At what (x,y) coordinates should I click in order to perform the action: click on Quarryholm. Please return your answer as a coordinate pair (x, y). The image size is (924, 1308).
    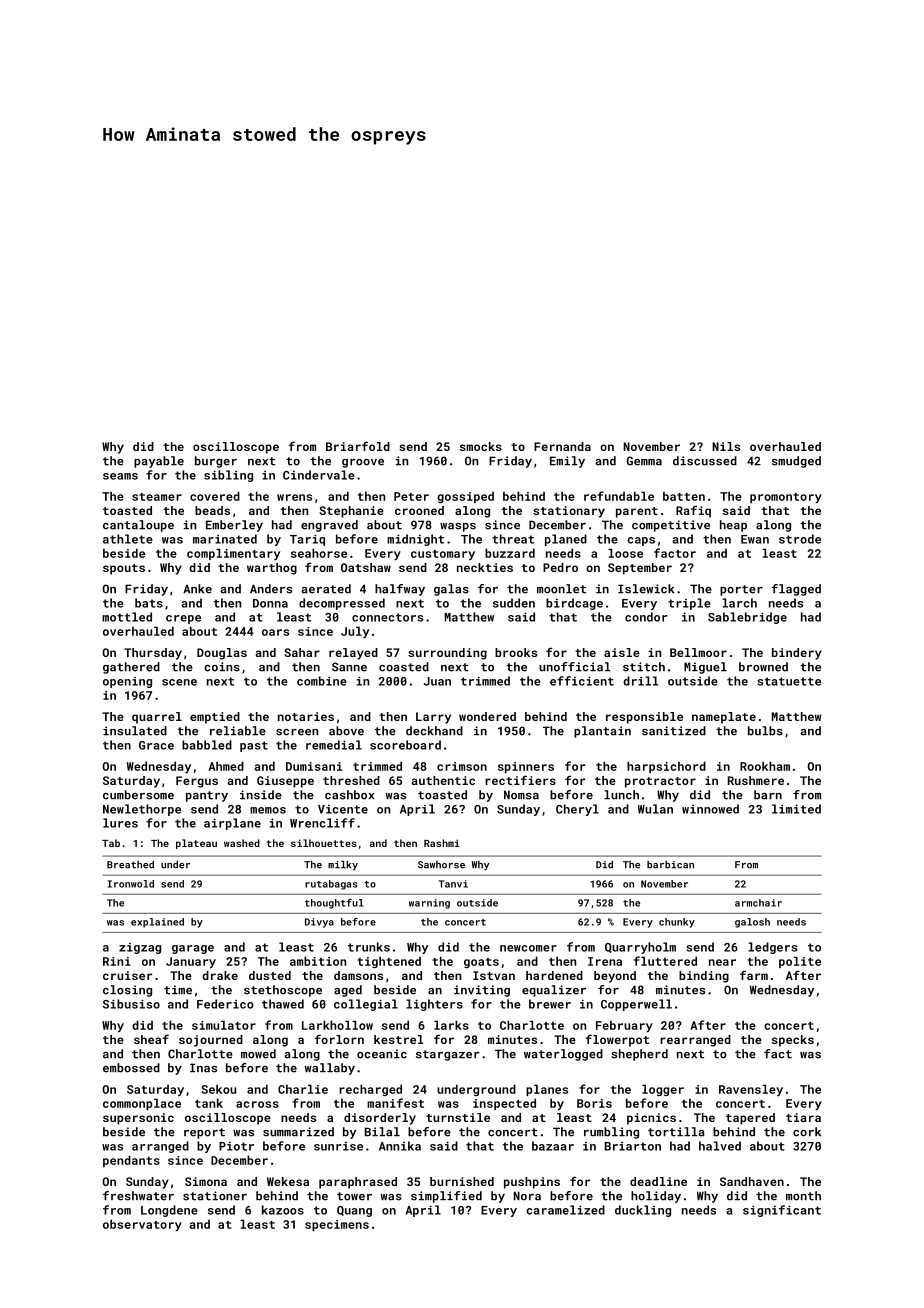
    Looking at the image, I should click on (640, 948).
